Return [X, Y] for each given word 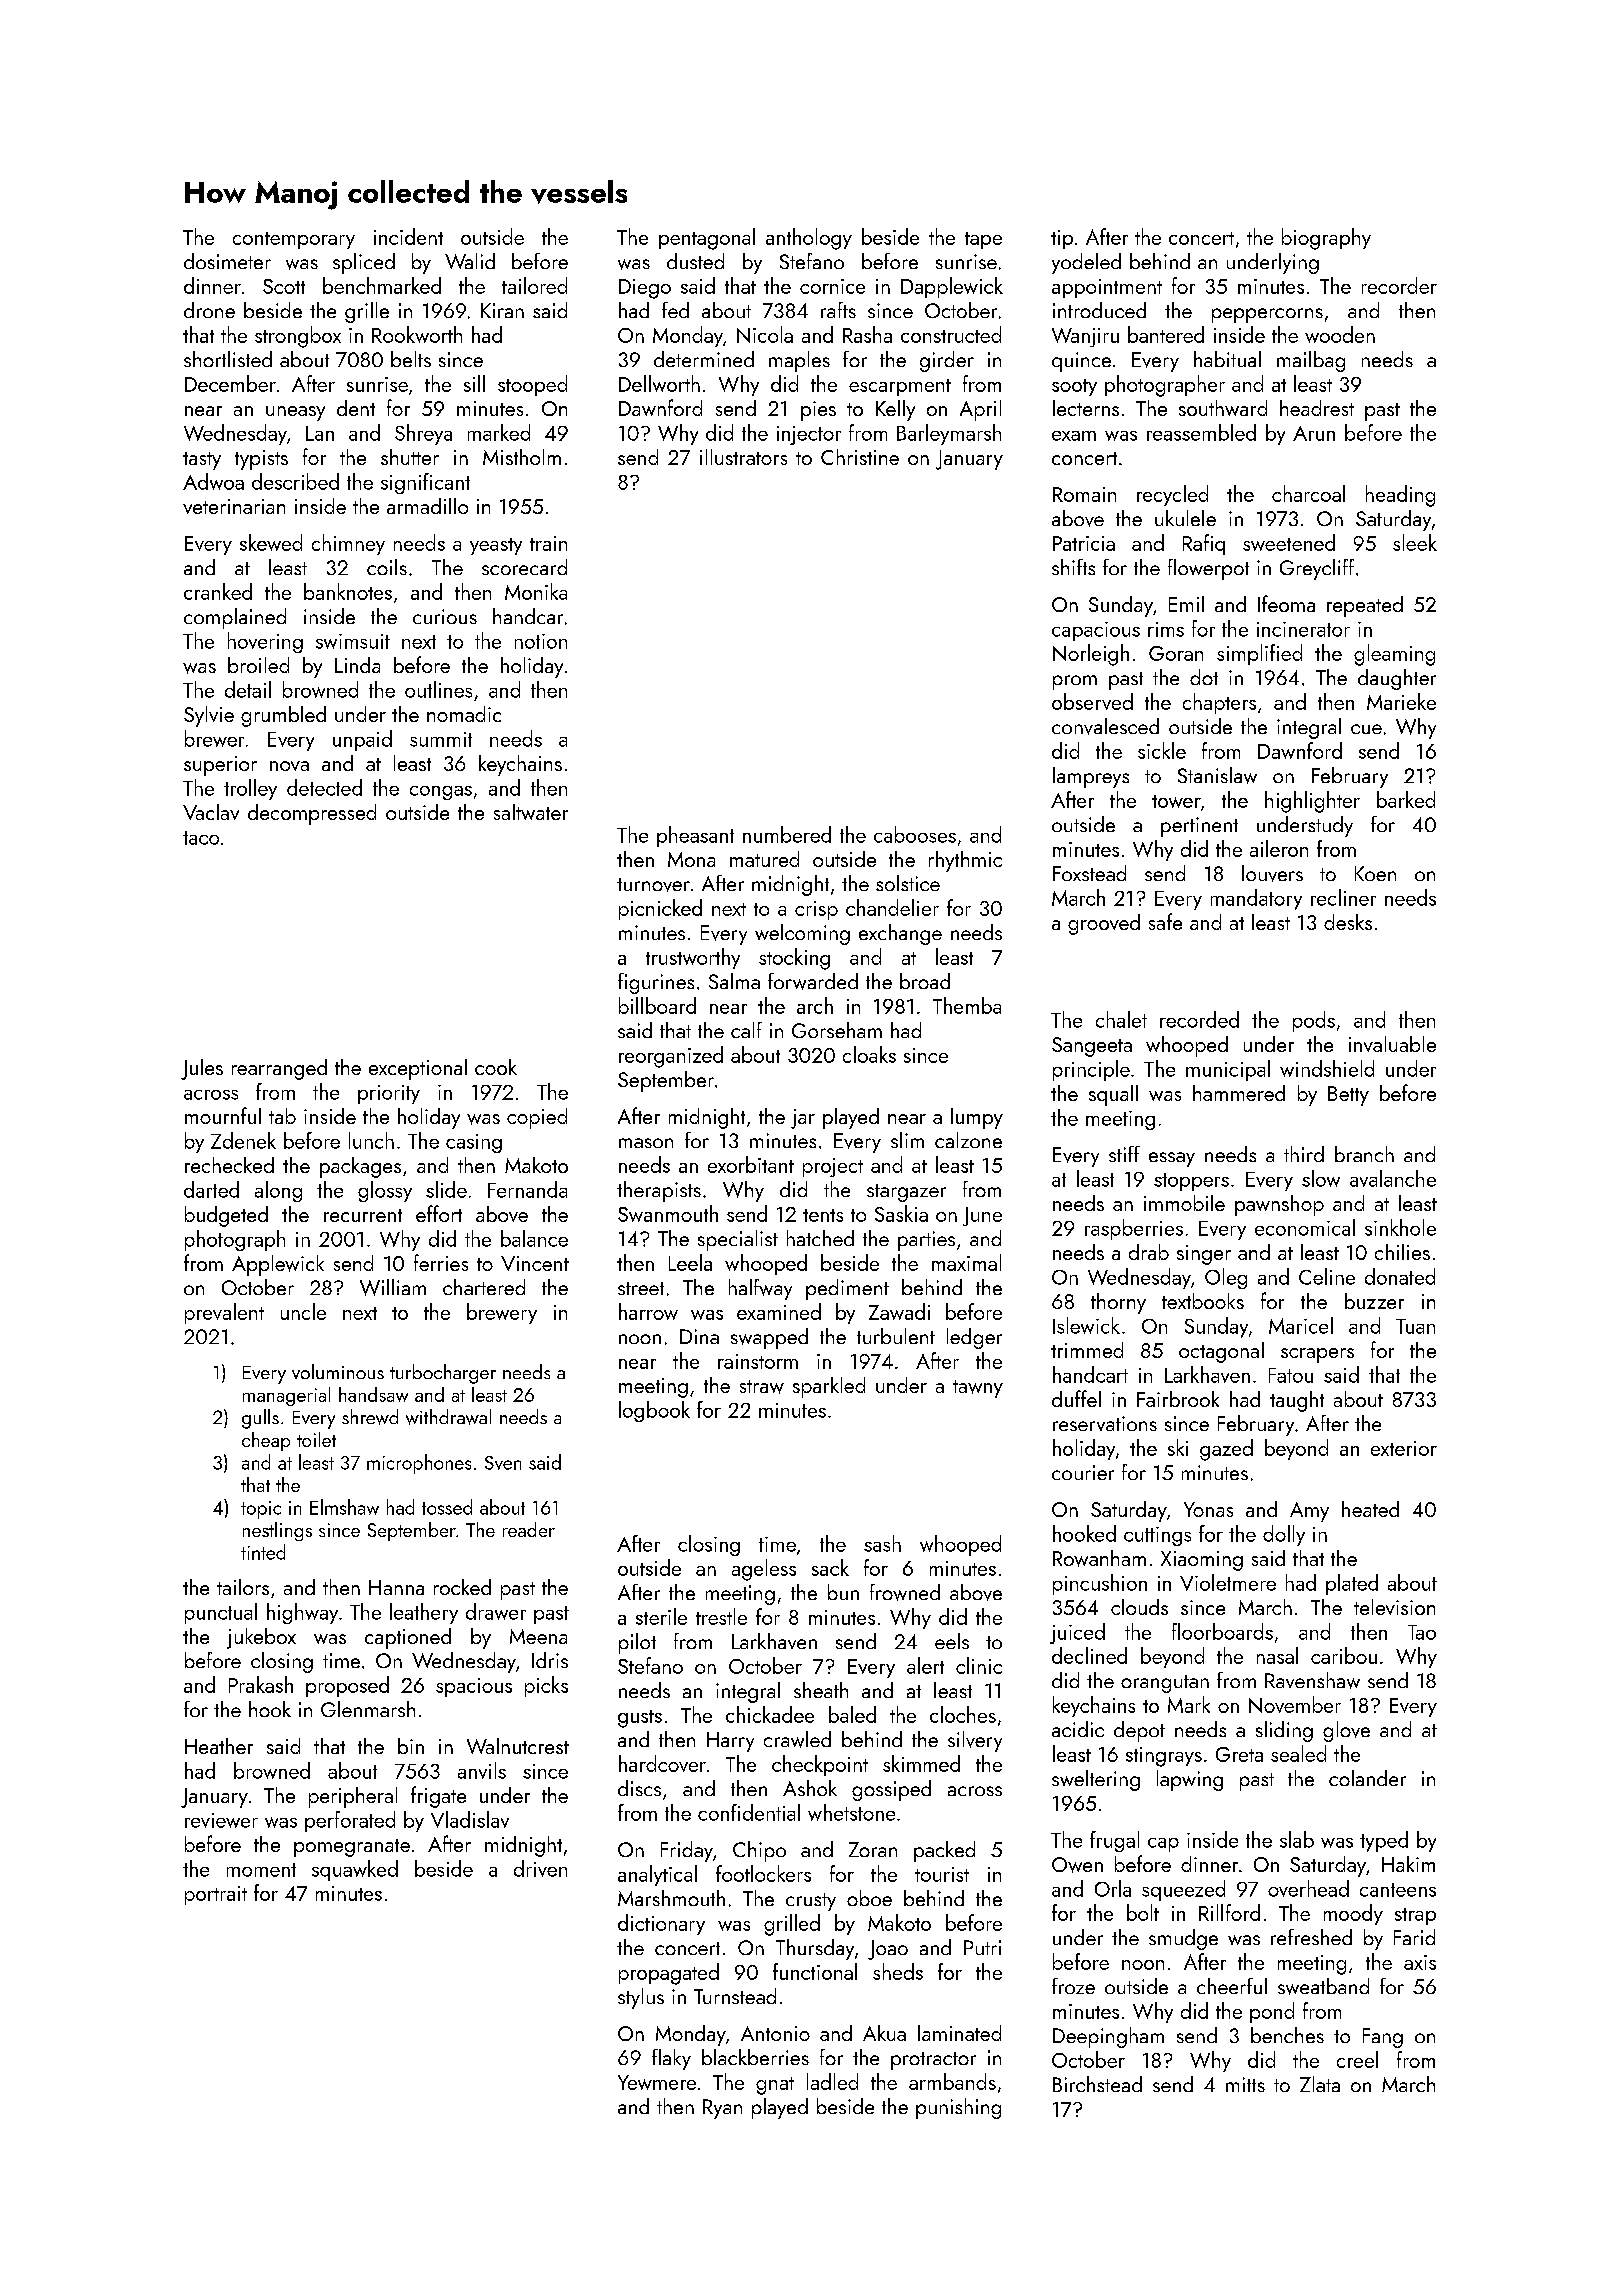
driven [540, 1868]
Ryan [722, 2109]
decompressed [312, 814]
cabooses [915, 834]
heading [1400, 496]
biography [1326, 239]
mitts [1245, 2084]
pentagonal [707, 239]
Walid [470, 261]
